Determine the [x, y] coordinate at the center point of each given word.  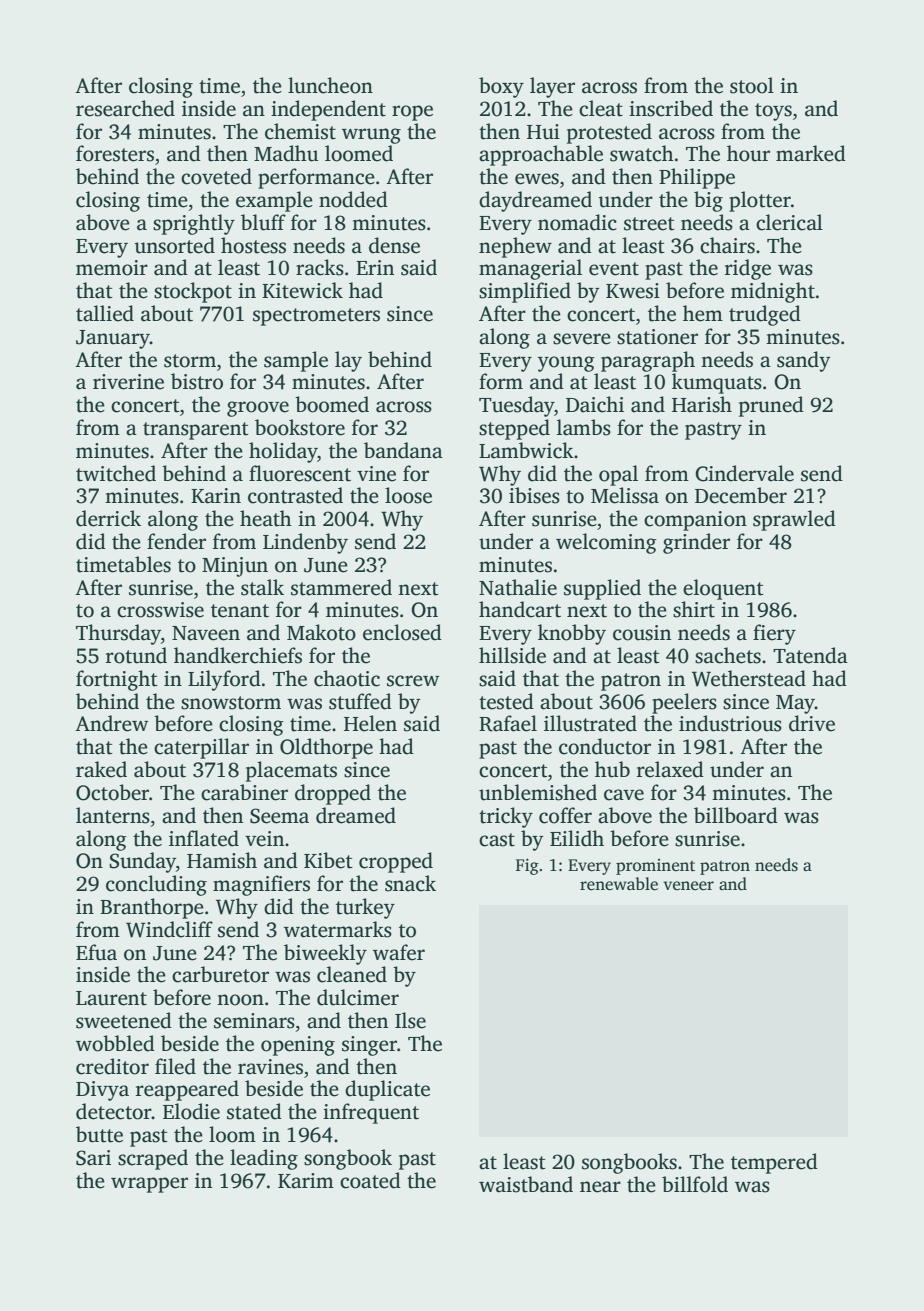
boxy [501, 87]
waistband [526, 1184]
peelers [684, 703]
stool [752, 85]
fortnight [117, 680]
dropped [333, 794]
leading [264, 1159]
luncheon [330, 85]
